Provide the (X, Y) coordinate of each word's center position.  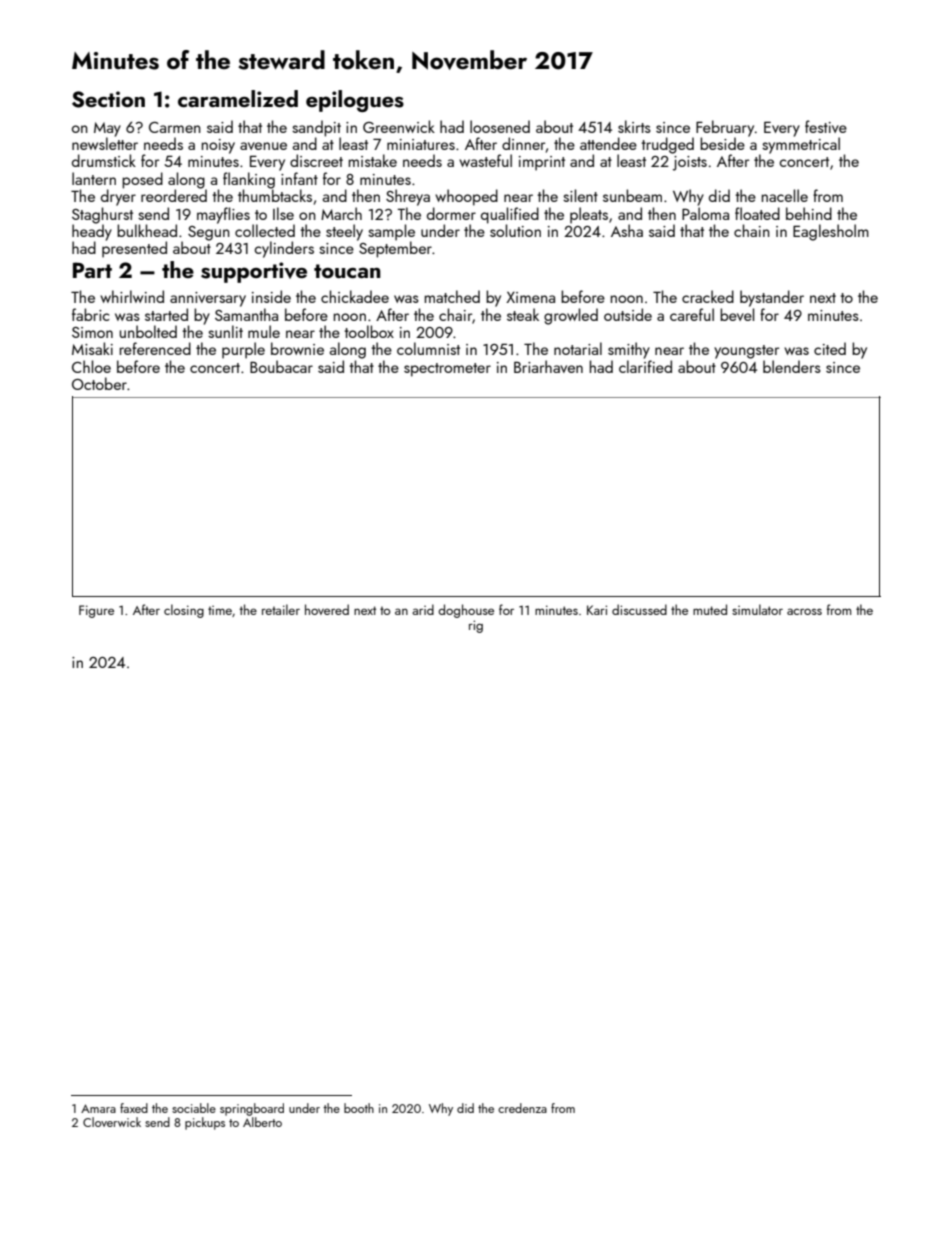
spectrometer (447, 370)
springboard (252, 1109)
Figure (96, 611)
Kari (597, 610)
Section (108, 99)
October (99, 383)
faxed (134, 1108)
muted (710, 609)
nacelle (785, 195)
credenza (522, 1108)
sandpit (316, 128)
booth (359, 1108)
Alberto (262, 1122)
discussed (639, 609)
